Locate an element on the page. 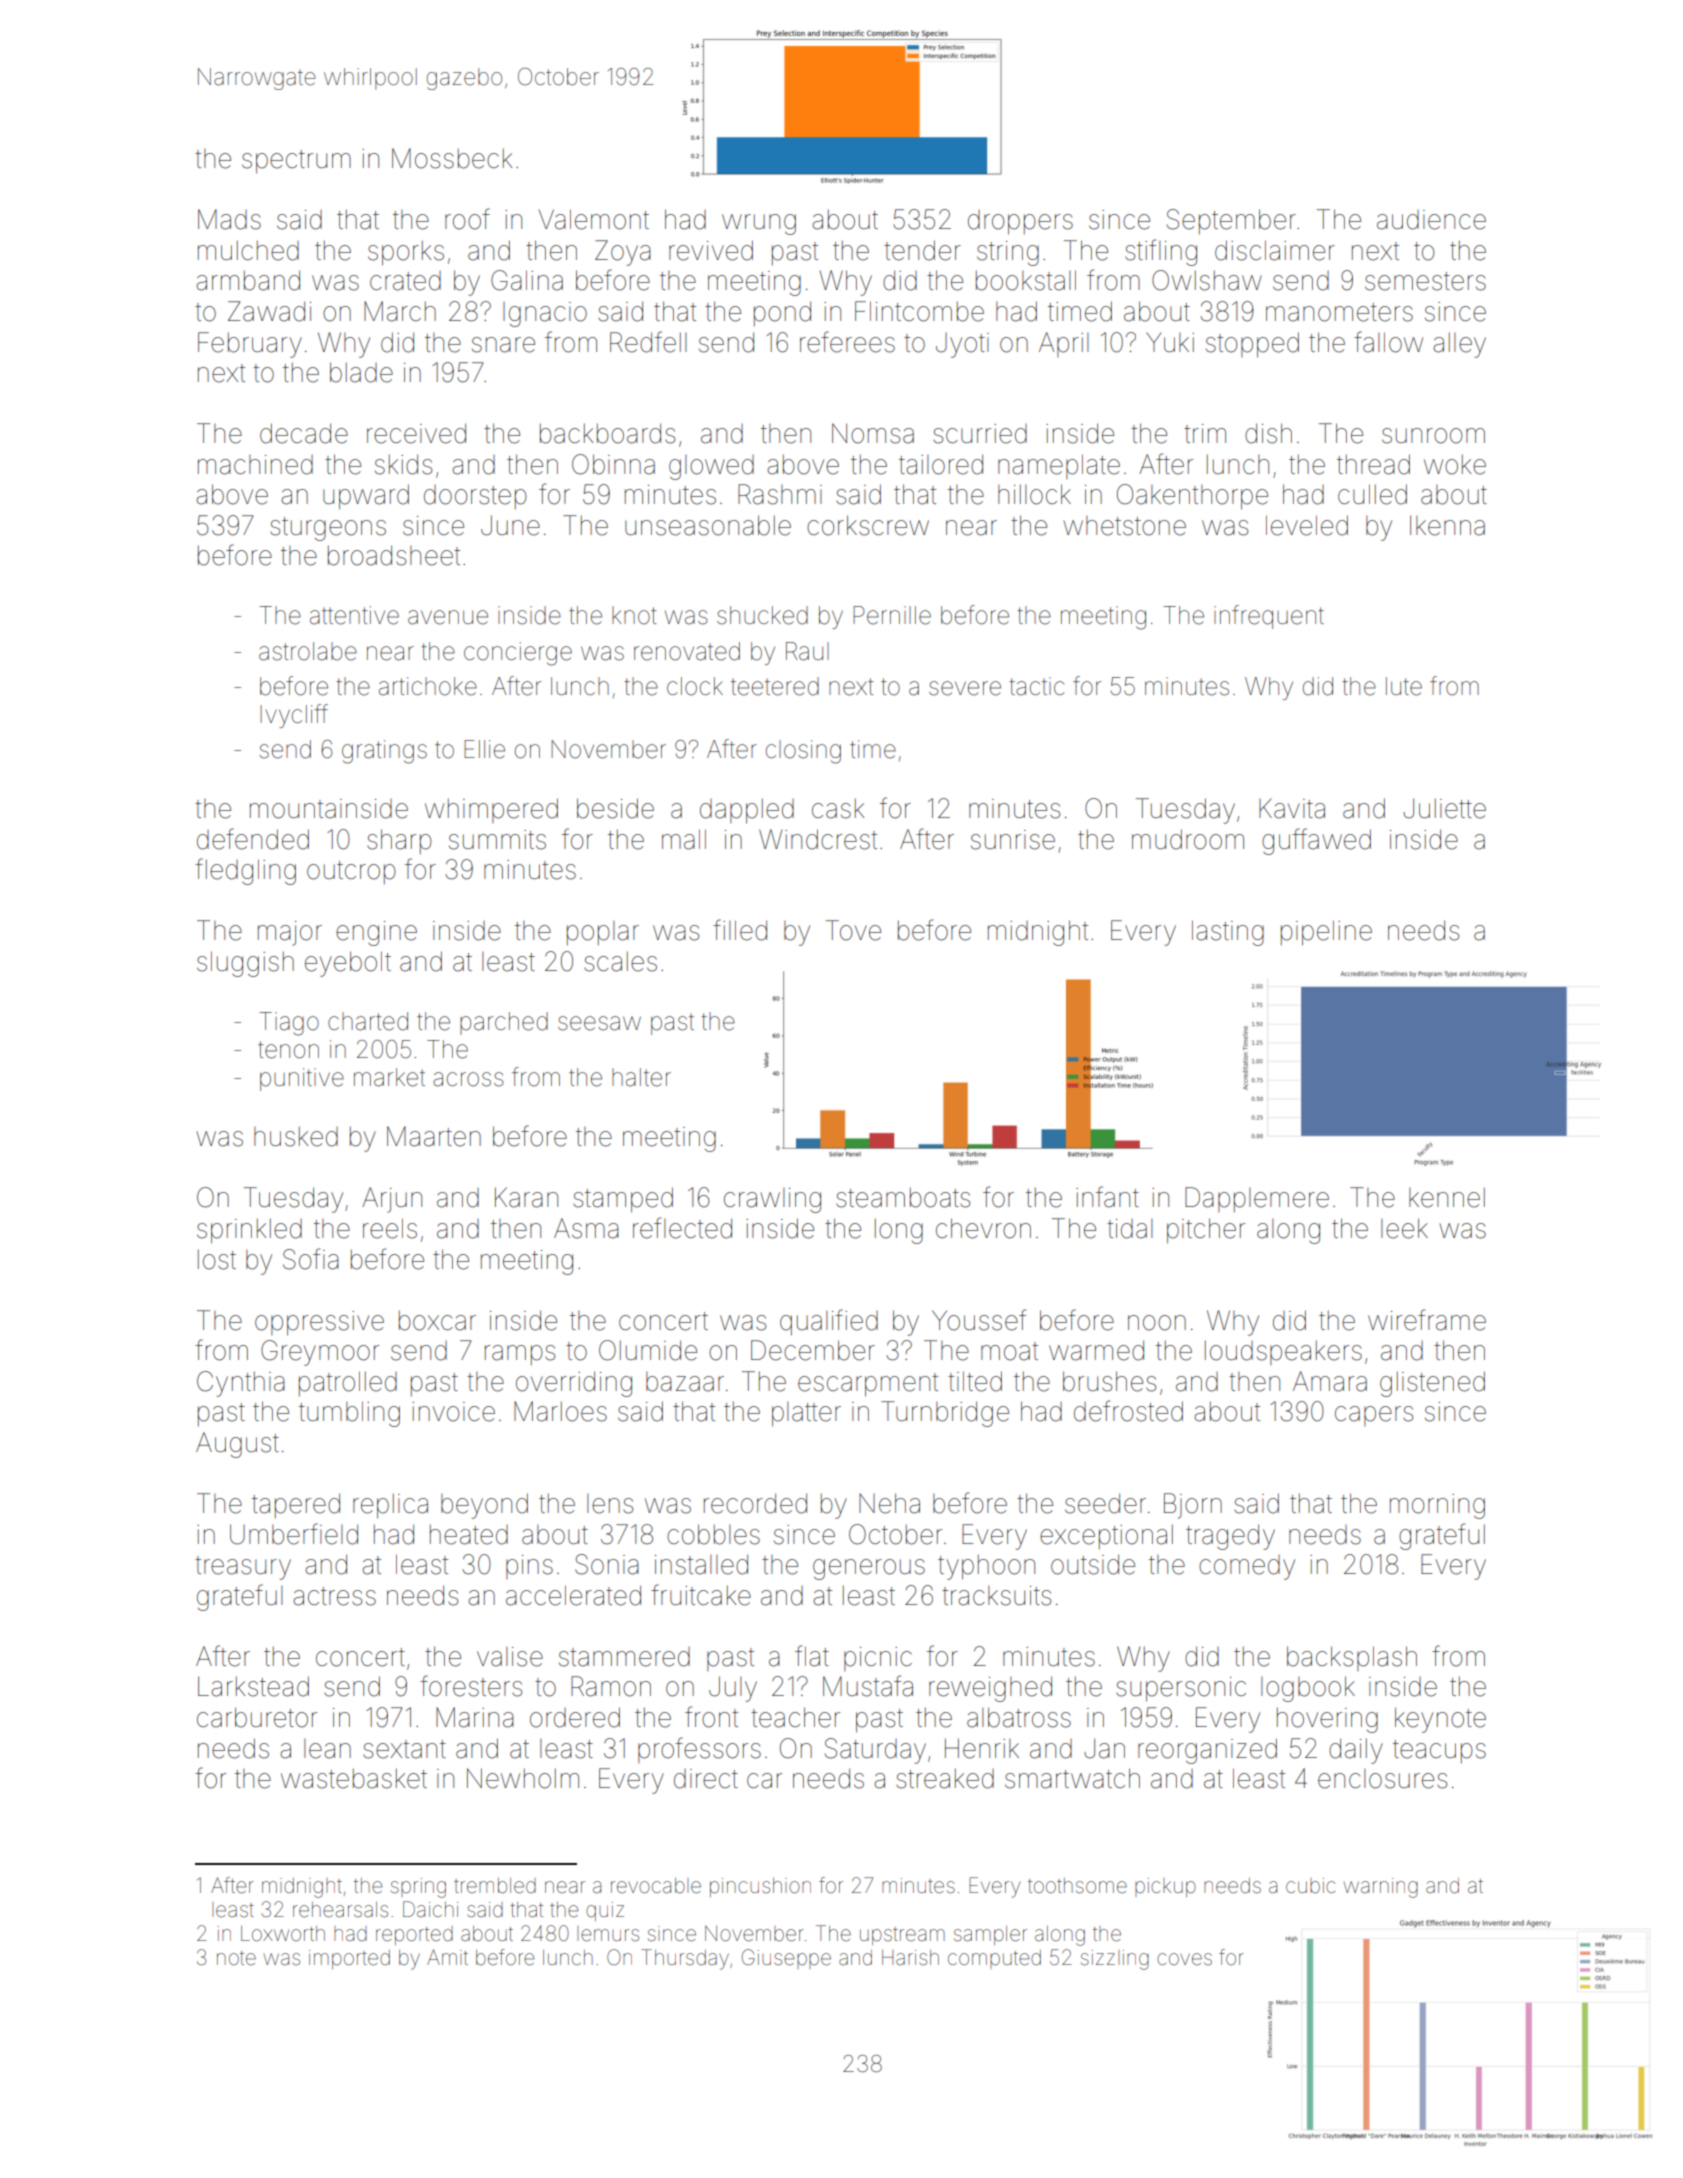 The height and width of the document is (2178, 1683). whetstone is located at coordinates (1124, 526).
